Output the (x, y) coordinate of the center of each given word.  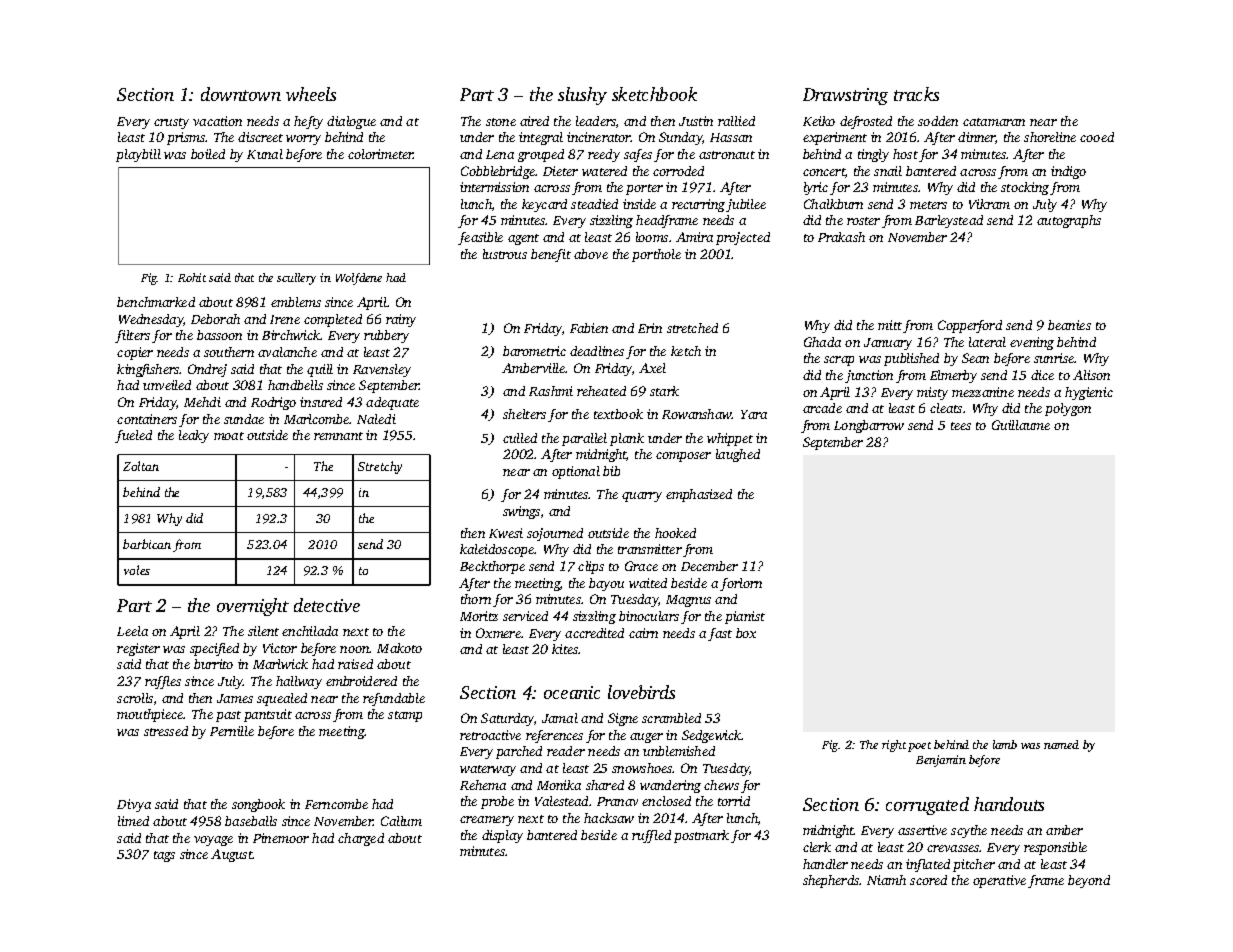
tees (961, 426)
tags (164, 856)
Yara (754, 414)
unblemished (679, 751)
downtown (241, 94)
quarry (642, 497)
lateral (987, 342)
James (235, 698)
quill (320, 370)
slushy (582, 96)
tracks (916, 94)
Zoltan (141, 466)
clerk (817, 847)
